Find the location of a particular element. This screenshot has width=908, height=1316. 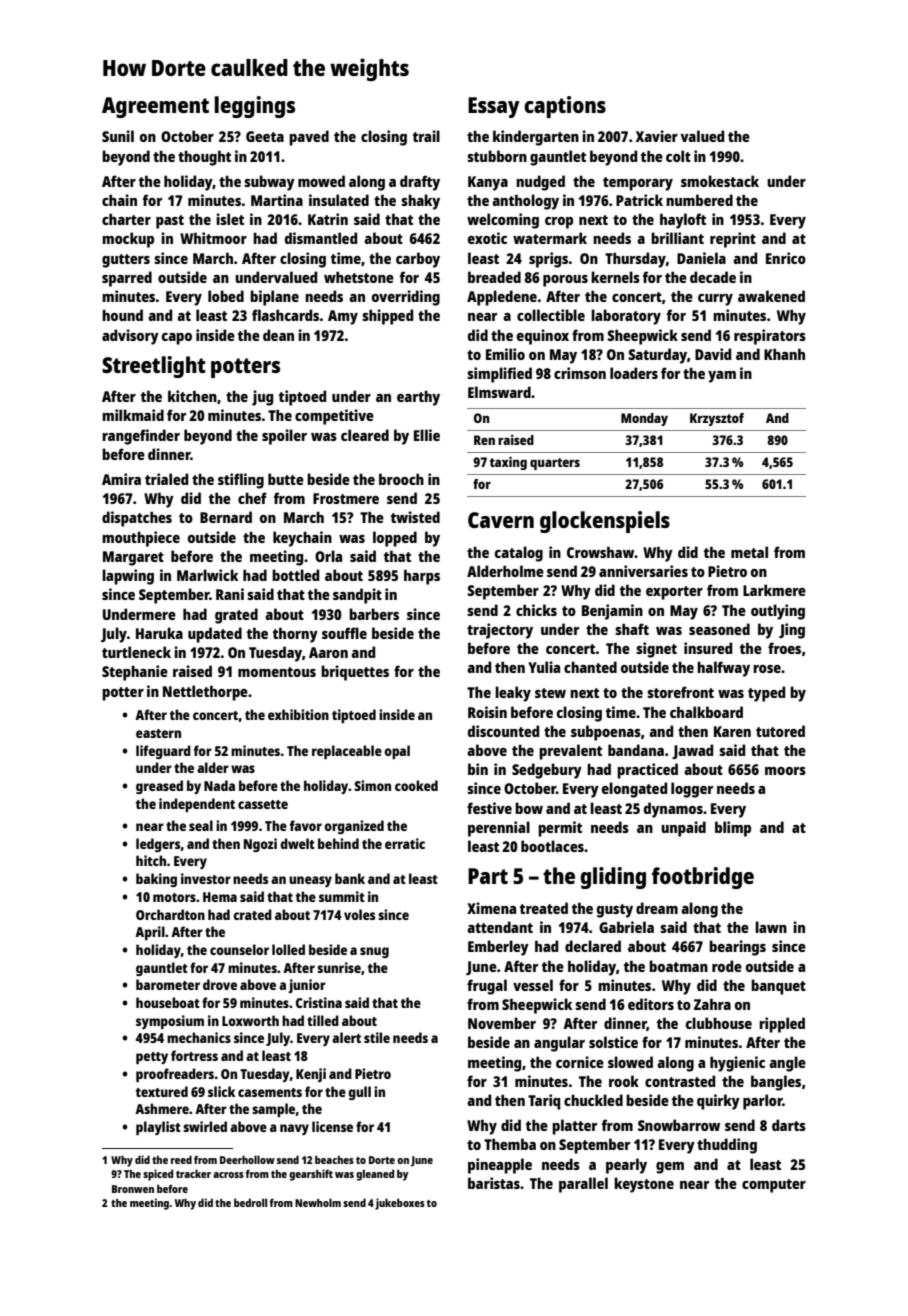

overriding is located at coordinates (406, 298).
